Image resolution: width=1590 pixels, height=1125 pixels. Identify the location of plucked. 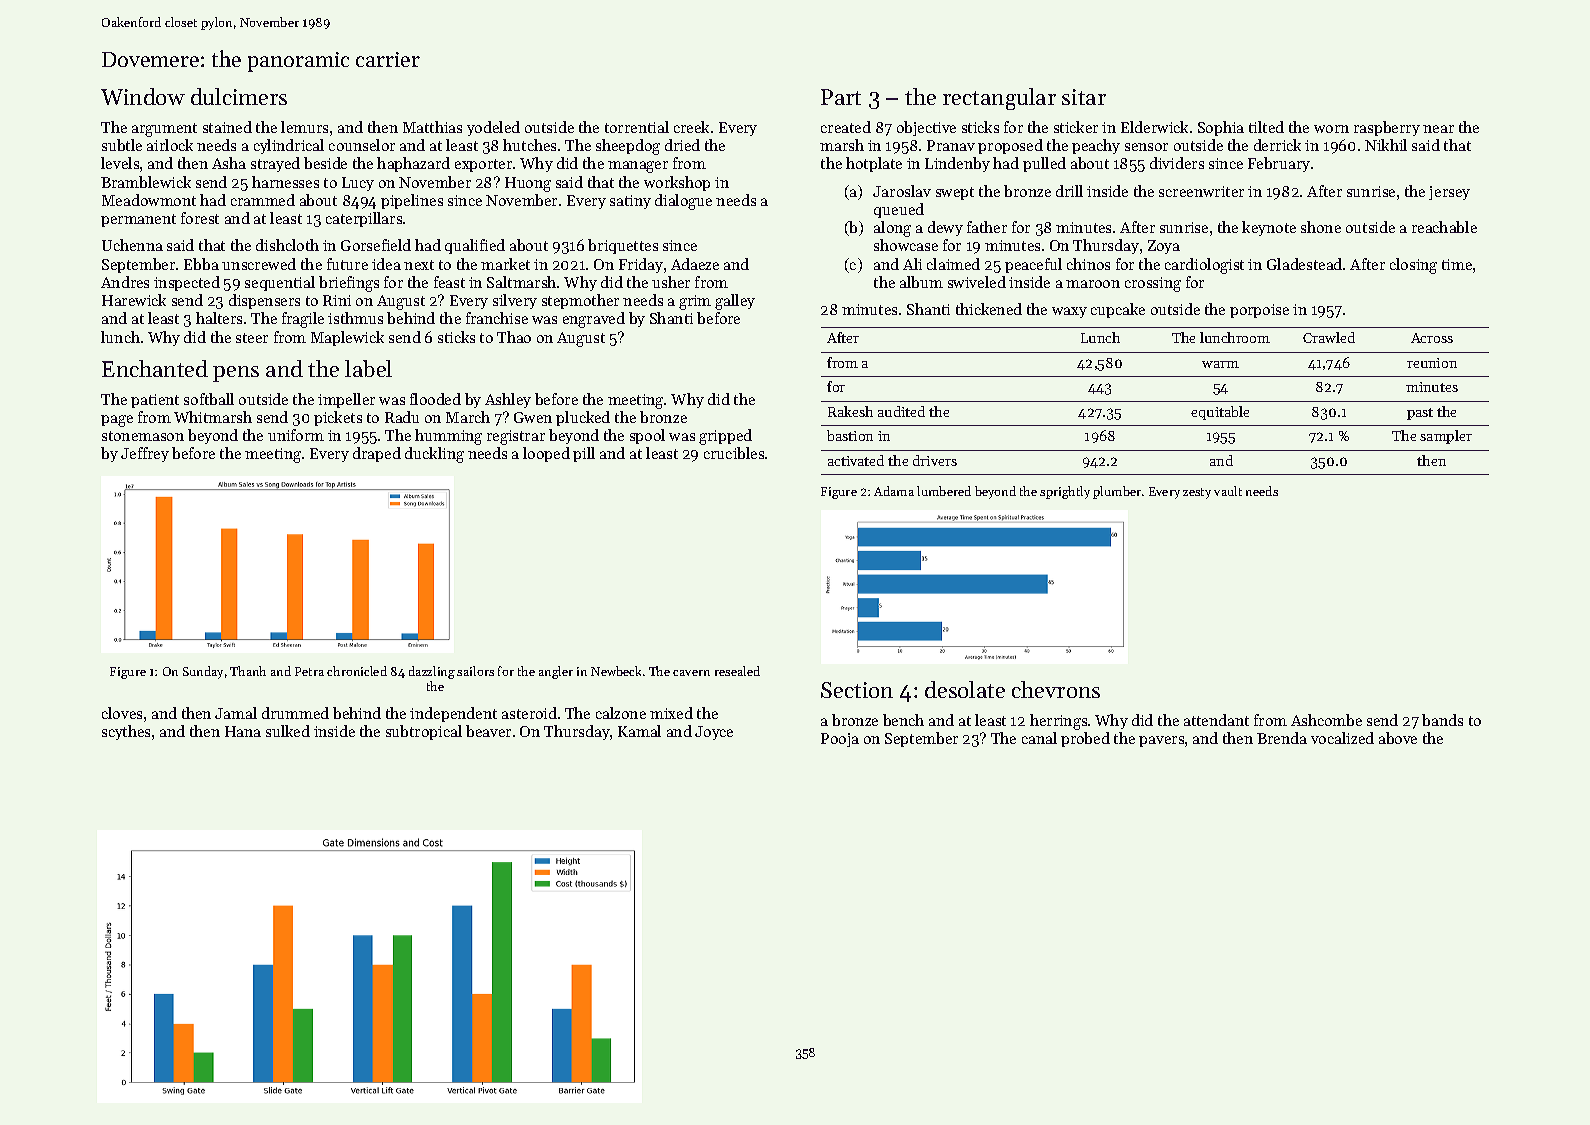
(583, 418).
